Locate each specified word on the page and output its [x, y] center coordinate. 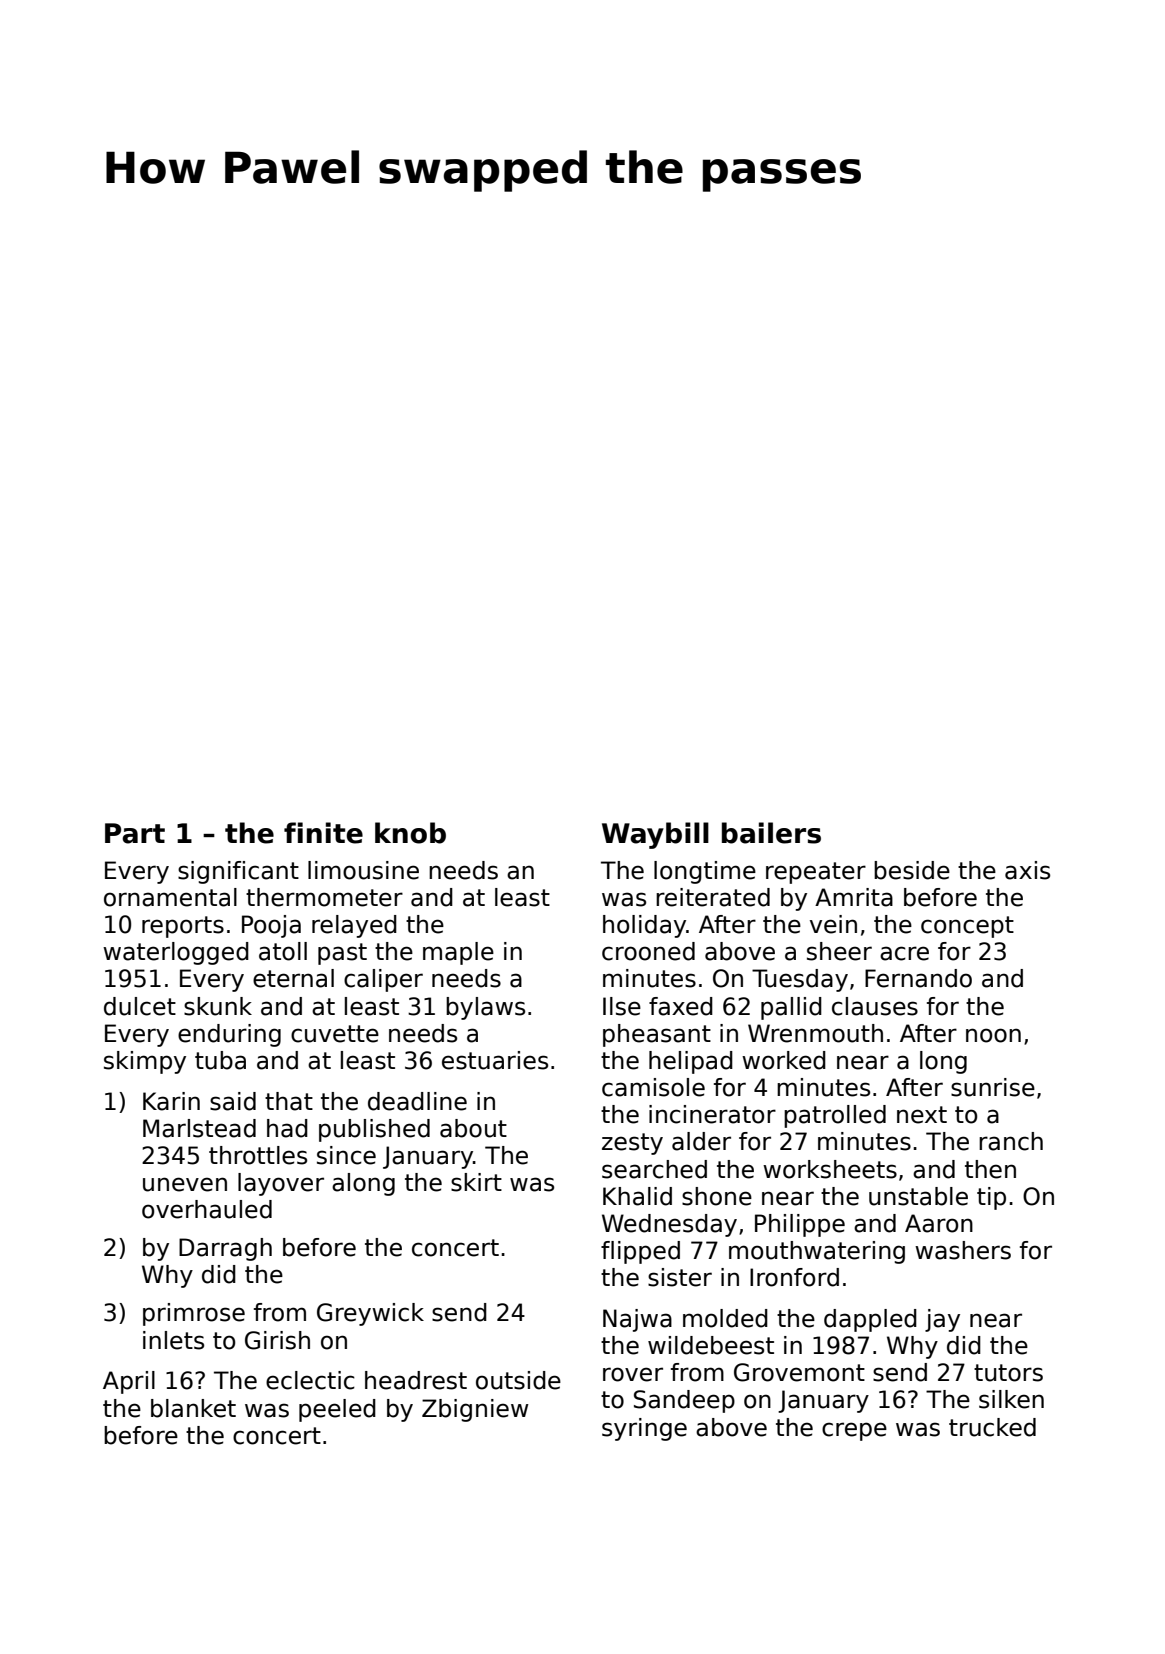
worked [784, 1060]
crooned [648, 951]
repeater [816, 873]
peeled [337, 1410]
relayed [354, 926]
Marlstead [199, 1128]
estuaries [495, 1060]
